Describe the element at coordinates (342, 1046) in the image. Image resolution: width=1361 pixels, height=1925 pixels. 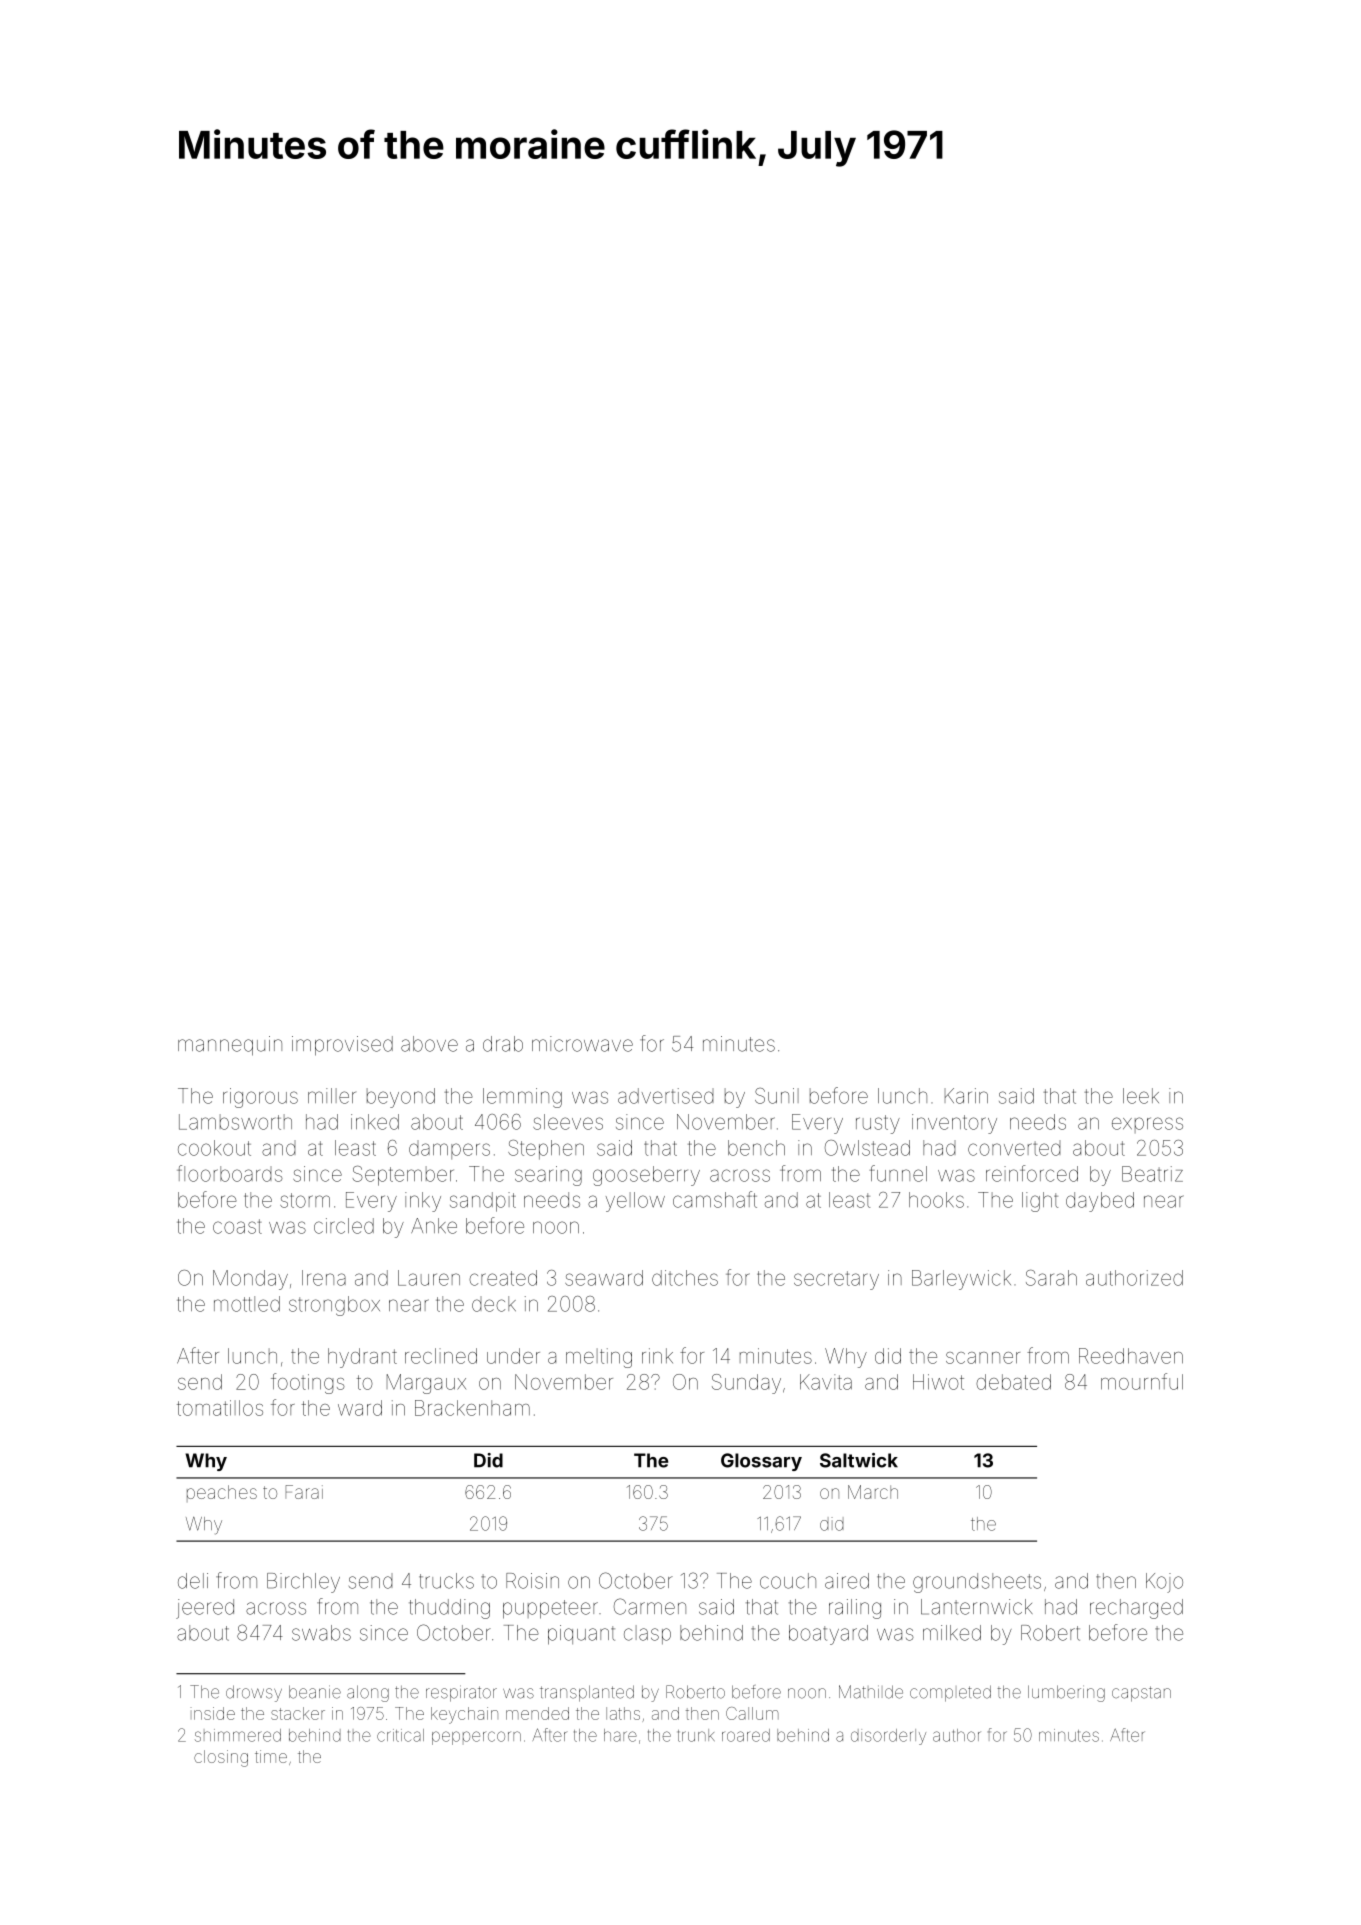
I see `improvised` at that location.
